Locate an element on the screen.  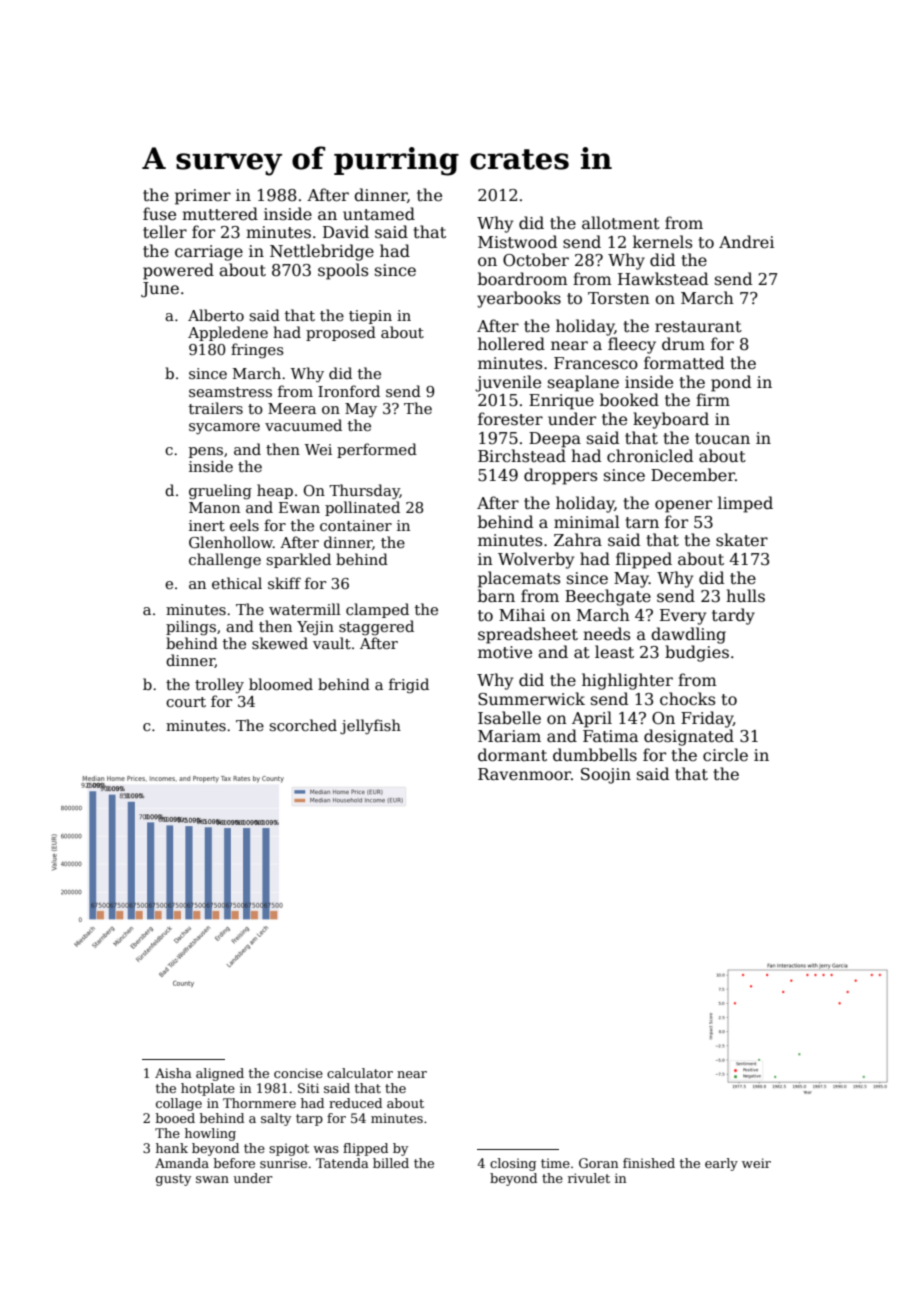
scorched is located at coordinates (303, 725).
